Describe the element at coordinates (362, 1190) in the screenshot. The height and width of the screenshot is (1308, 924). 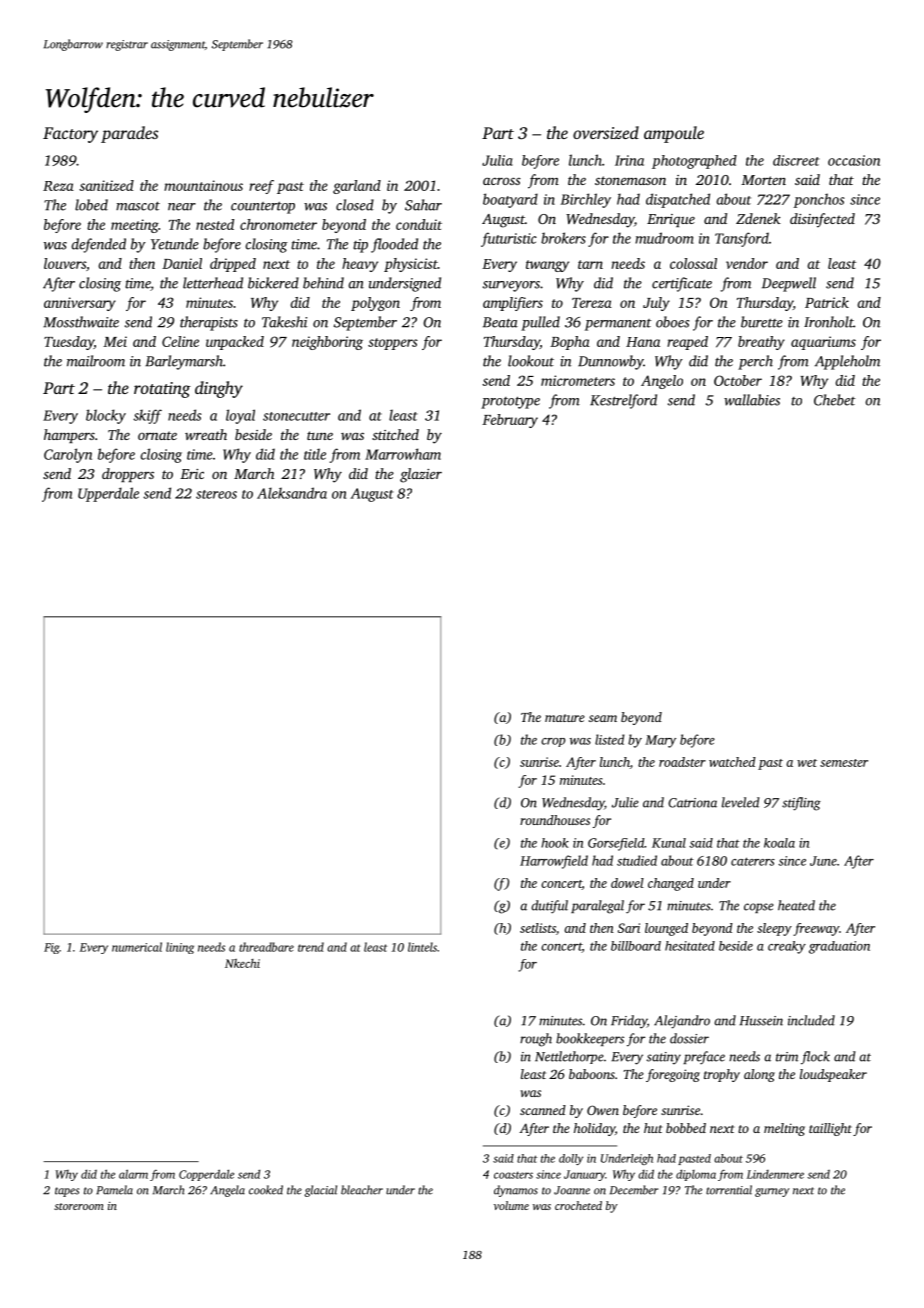
I see `bleacher` at that location.
